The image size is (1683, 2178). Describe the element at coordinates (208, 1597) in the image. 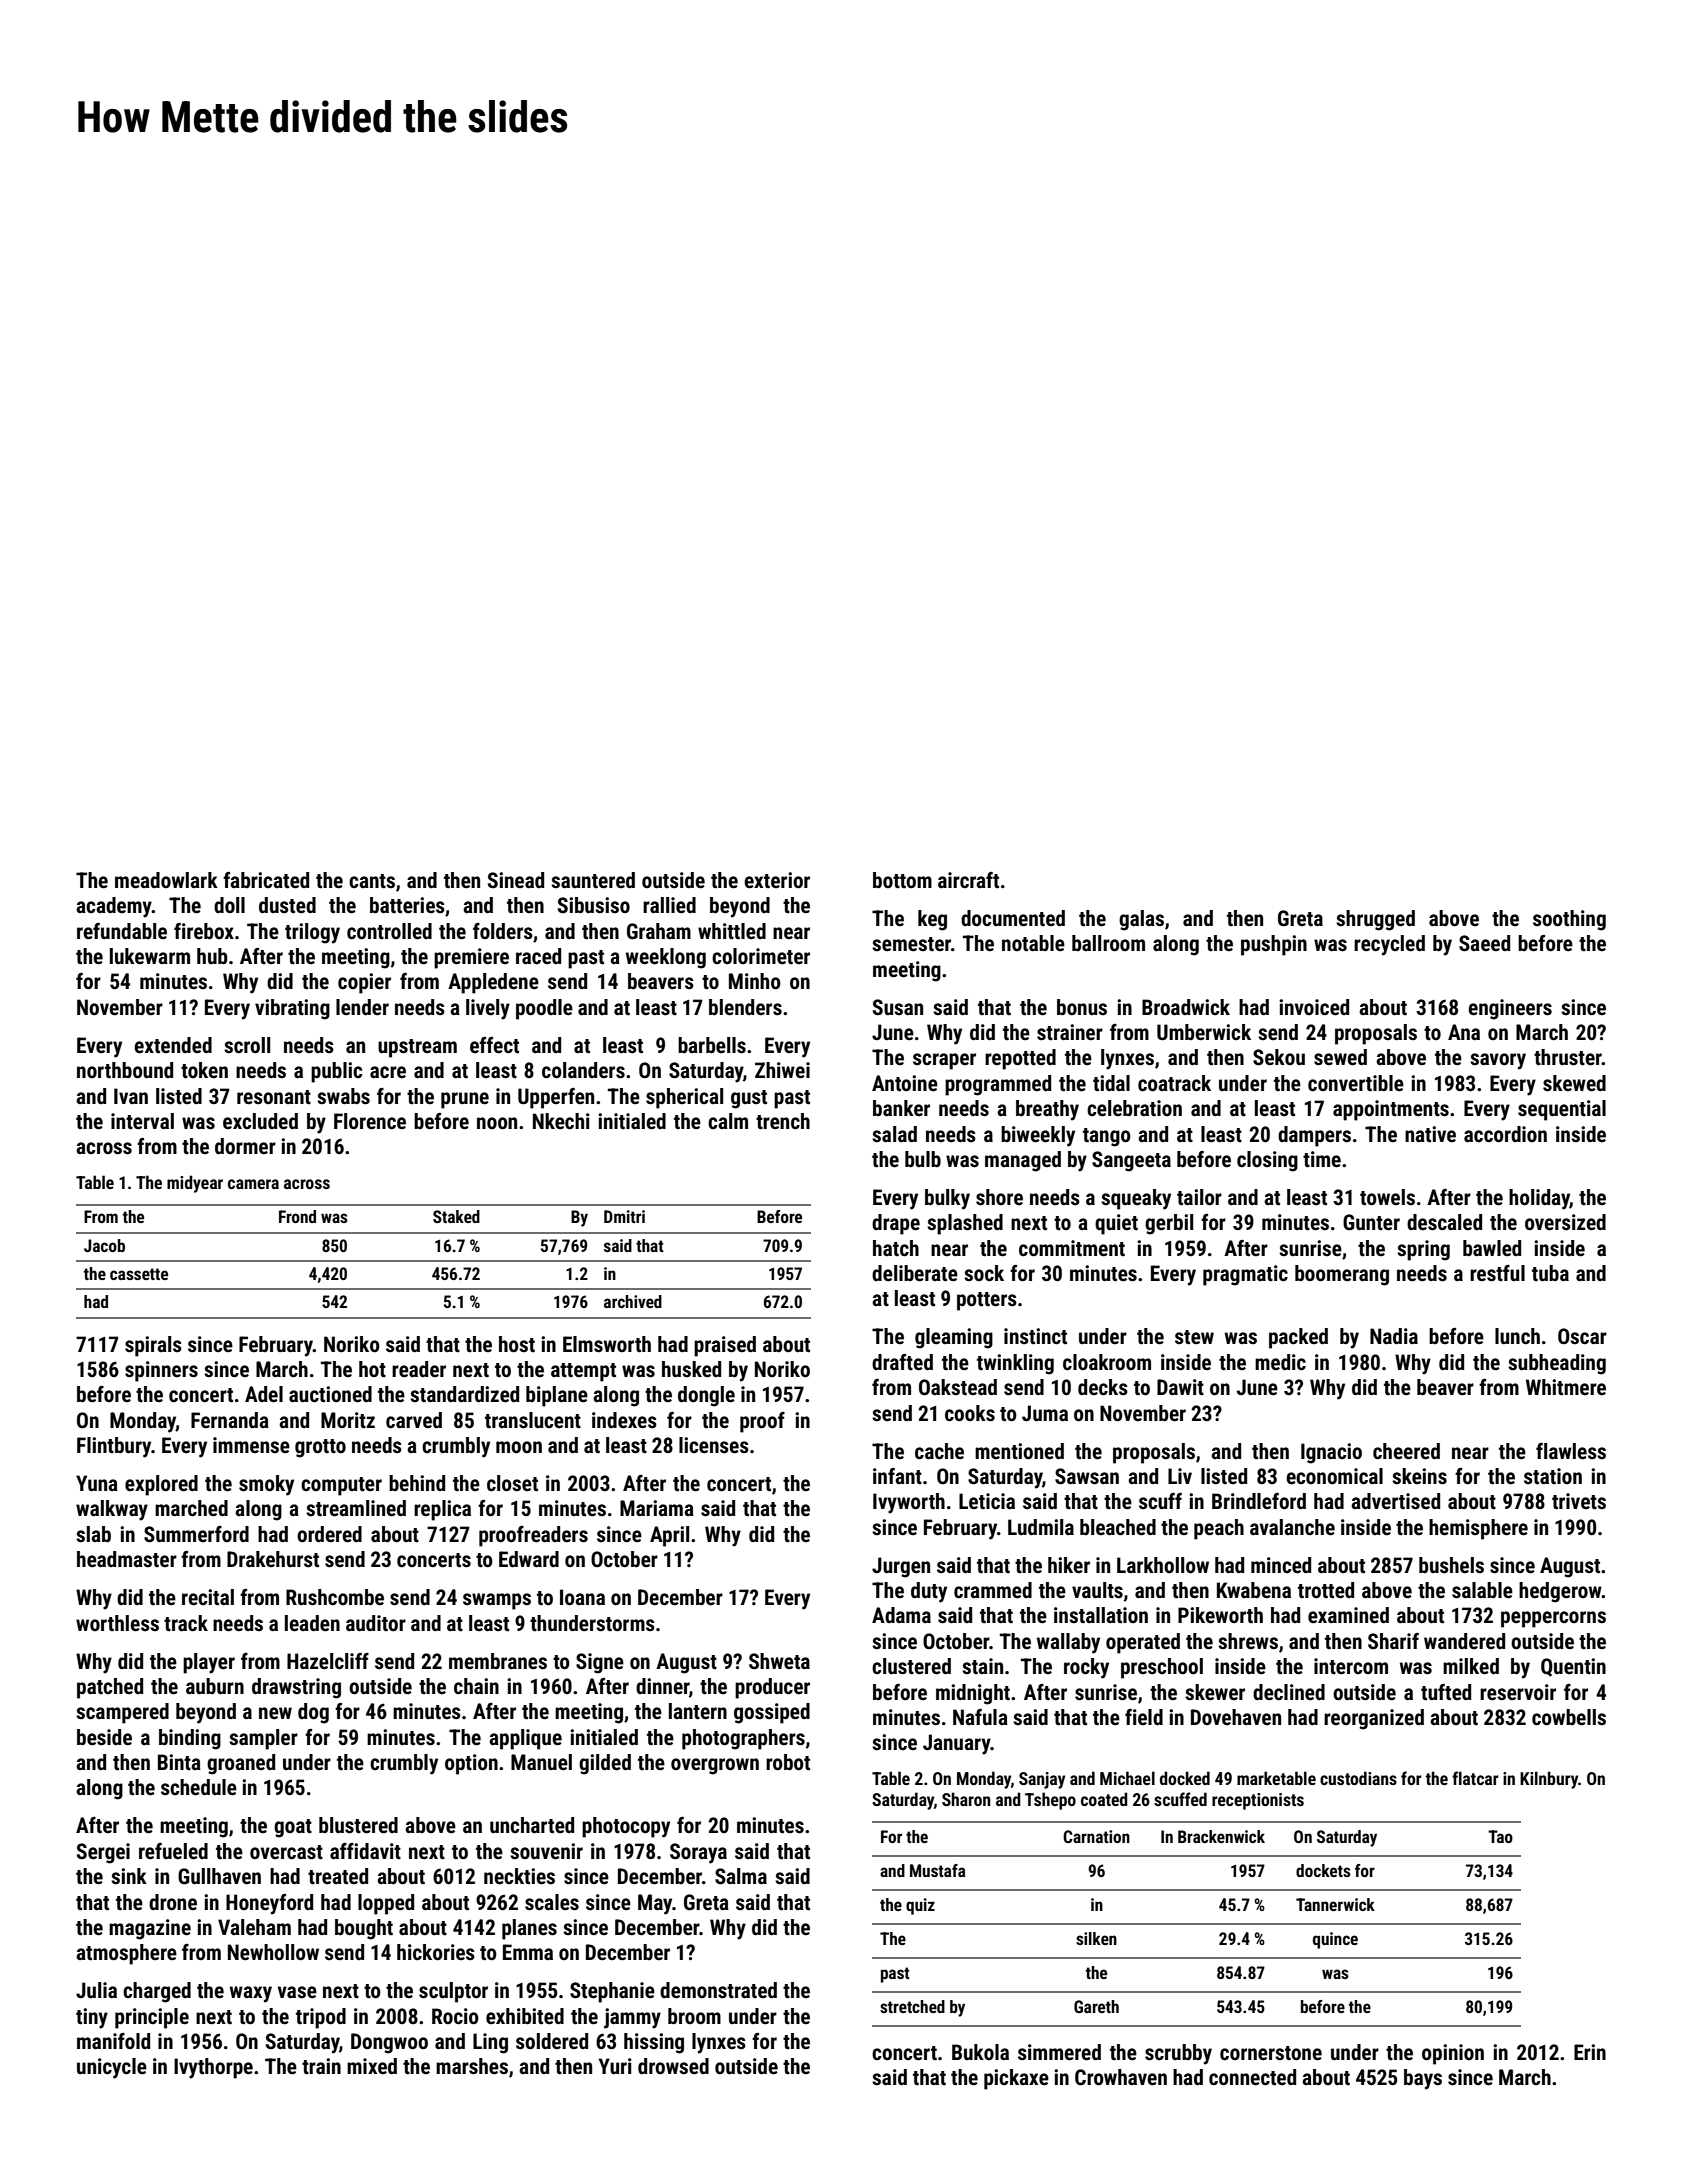

I see `recital` at that location.
